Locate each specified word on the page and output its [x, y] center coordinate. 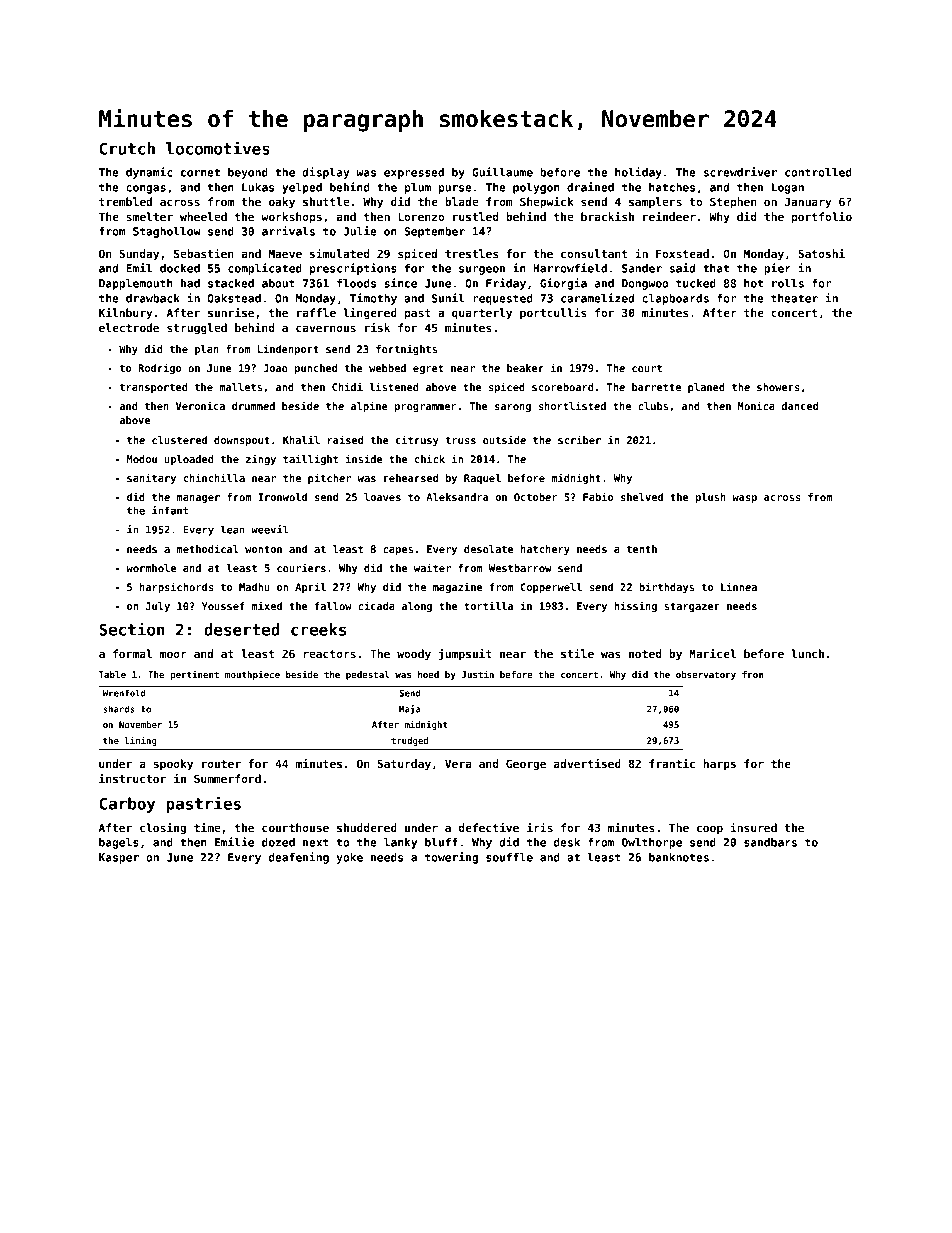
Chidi [347, 386]
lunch [807, 653]
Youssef [223, 606]
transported [154, 388]
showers [778, 387]
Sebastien [204, 253]
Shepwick [547, 203]
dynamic [149, 173]
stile [577, 653]
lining [140, 741]
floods [356, 283]
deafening [299, 858]
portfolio [822, 218]
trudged [410, 741]
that [716, 268]
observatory [706, 675]
